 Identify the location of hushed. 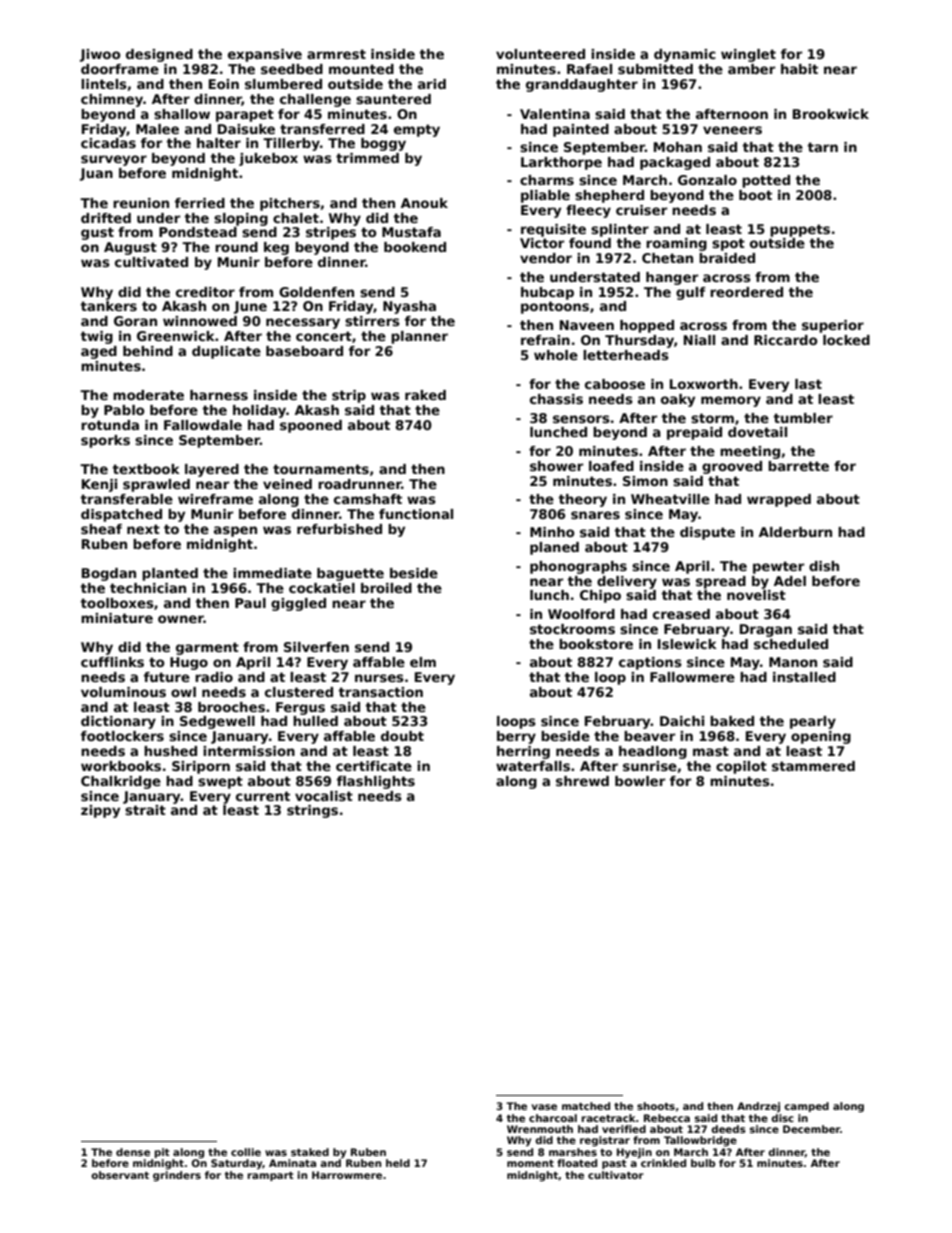
(170, 751).
